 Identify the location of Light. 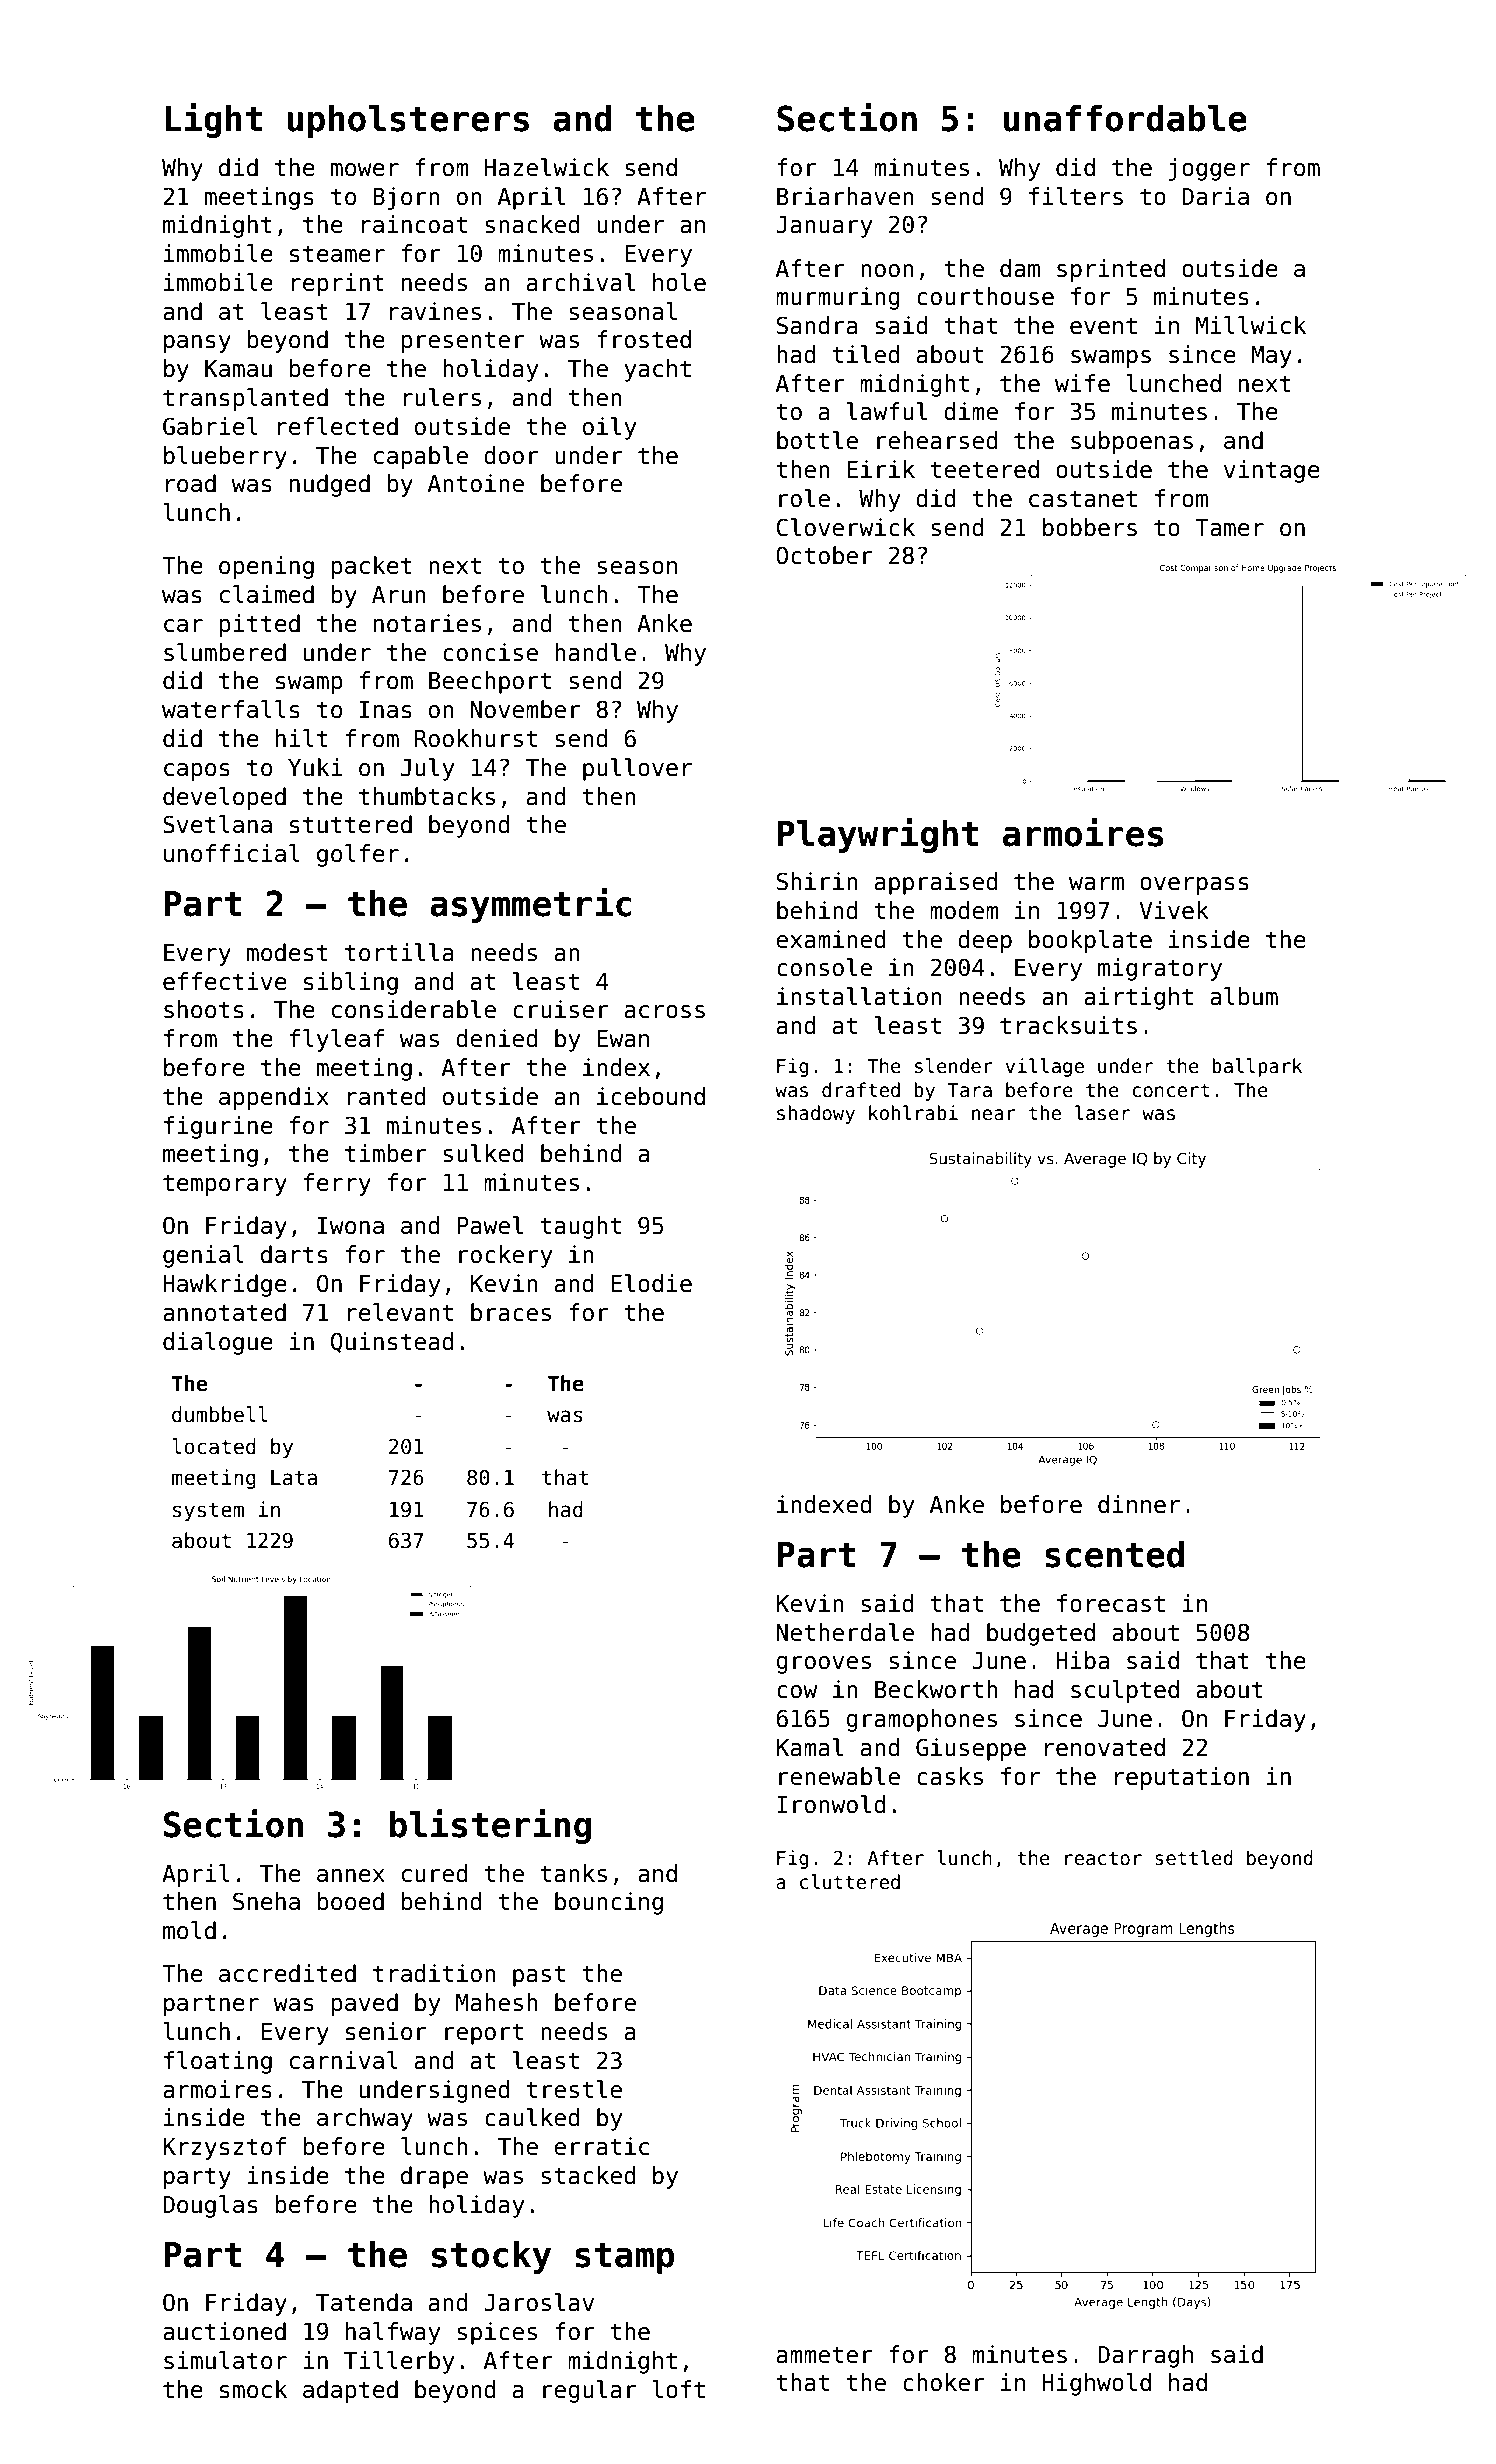
(213, 120).
